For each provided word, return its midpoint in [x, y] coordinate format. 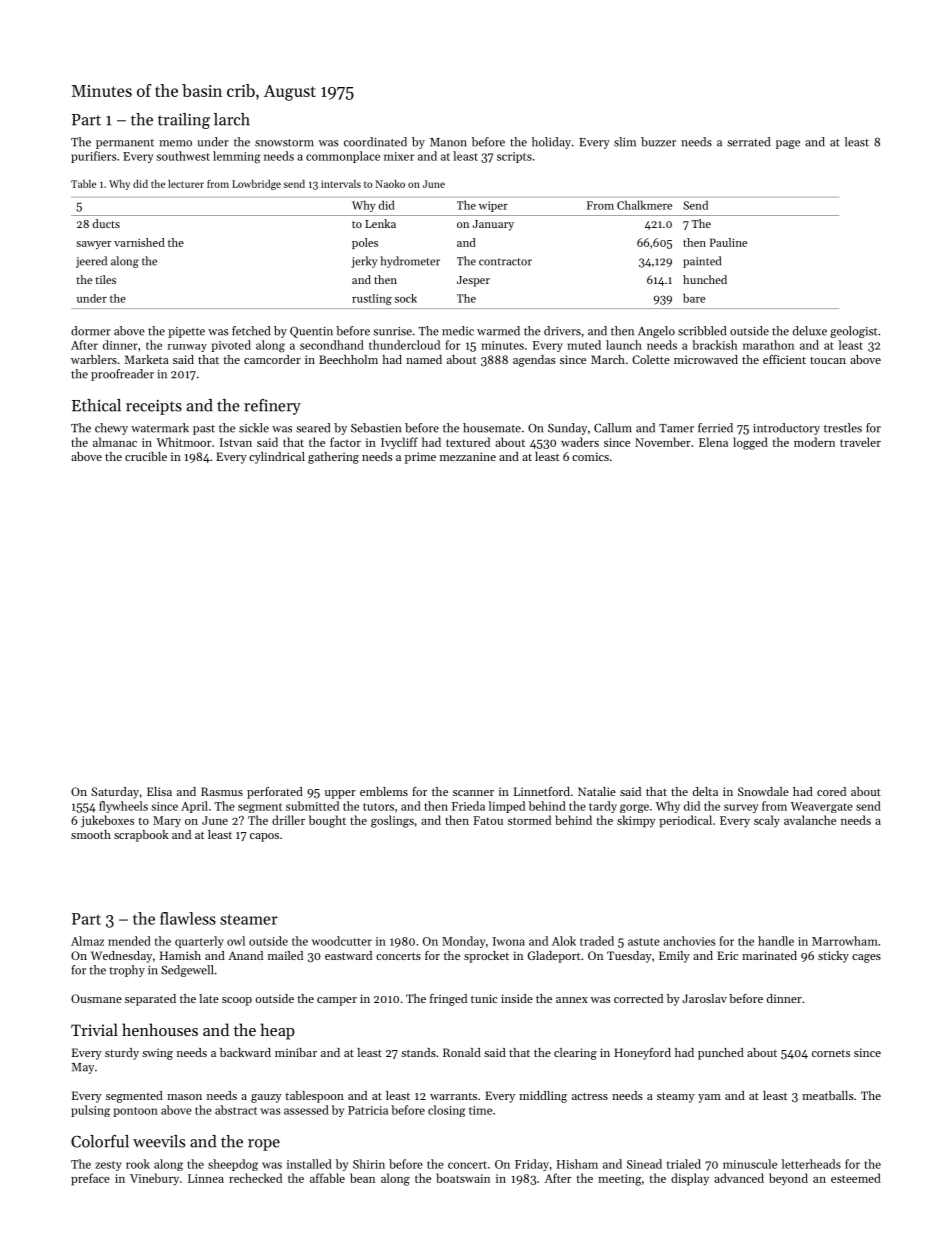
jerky [364, 262]
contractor [505, 262]
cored [831, 791]
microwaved [706, 359]
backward [245, 1052]
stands [418, 1052]
